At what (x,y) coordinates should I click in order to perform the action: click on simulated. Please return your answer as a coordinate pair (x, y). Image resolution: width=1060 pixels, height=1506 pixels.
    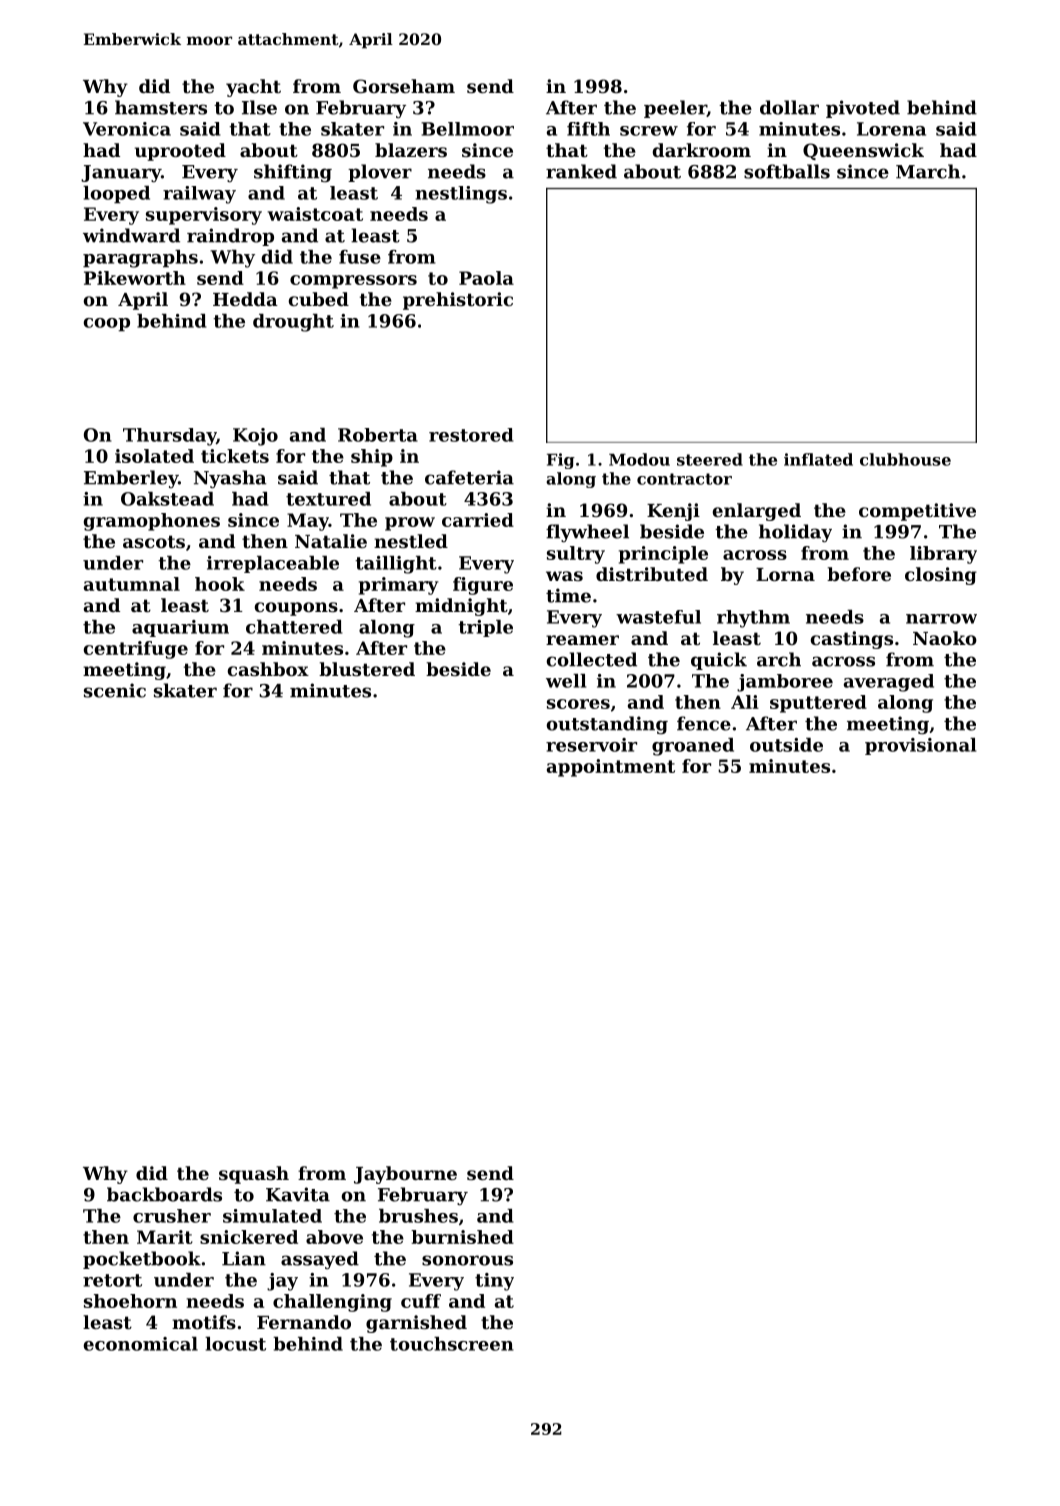
    Looking at the image, I should click on (272, 1216).
